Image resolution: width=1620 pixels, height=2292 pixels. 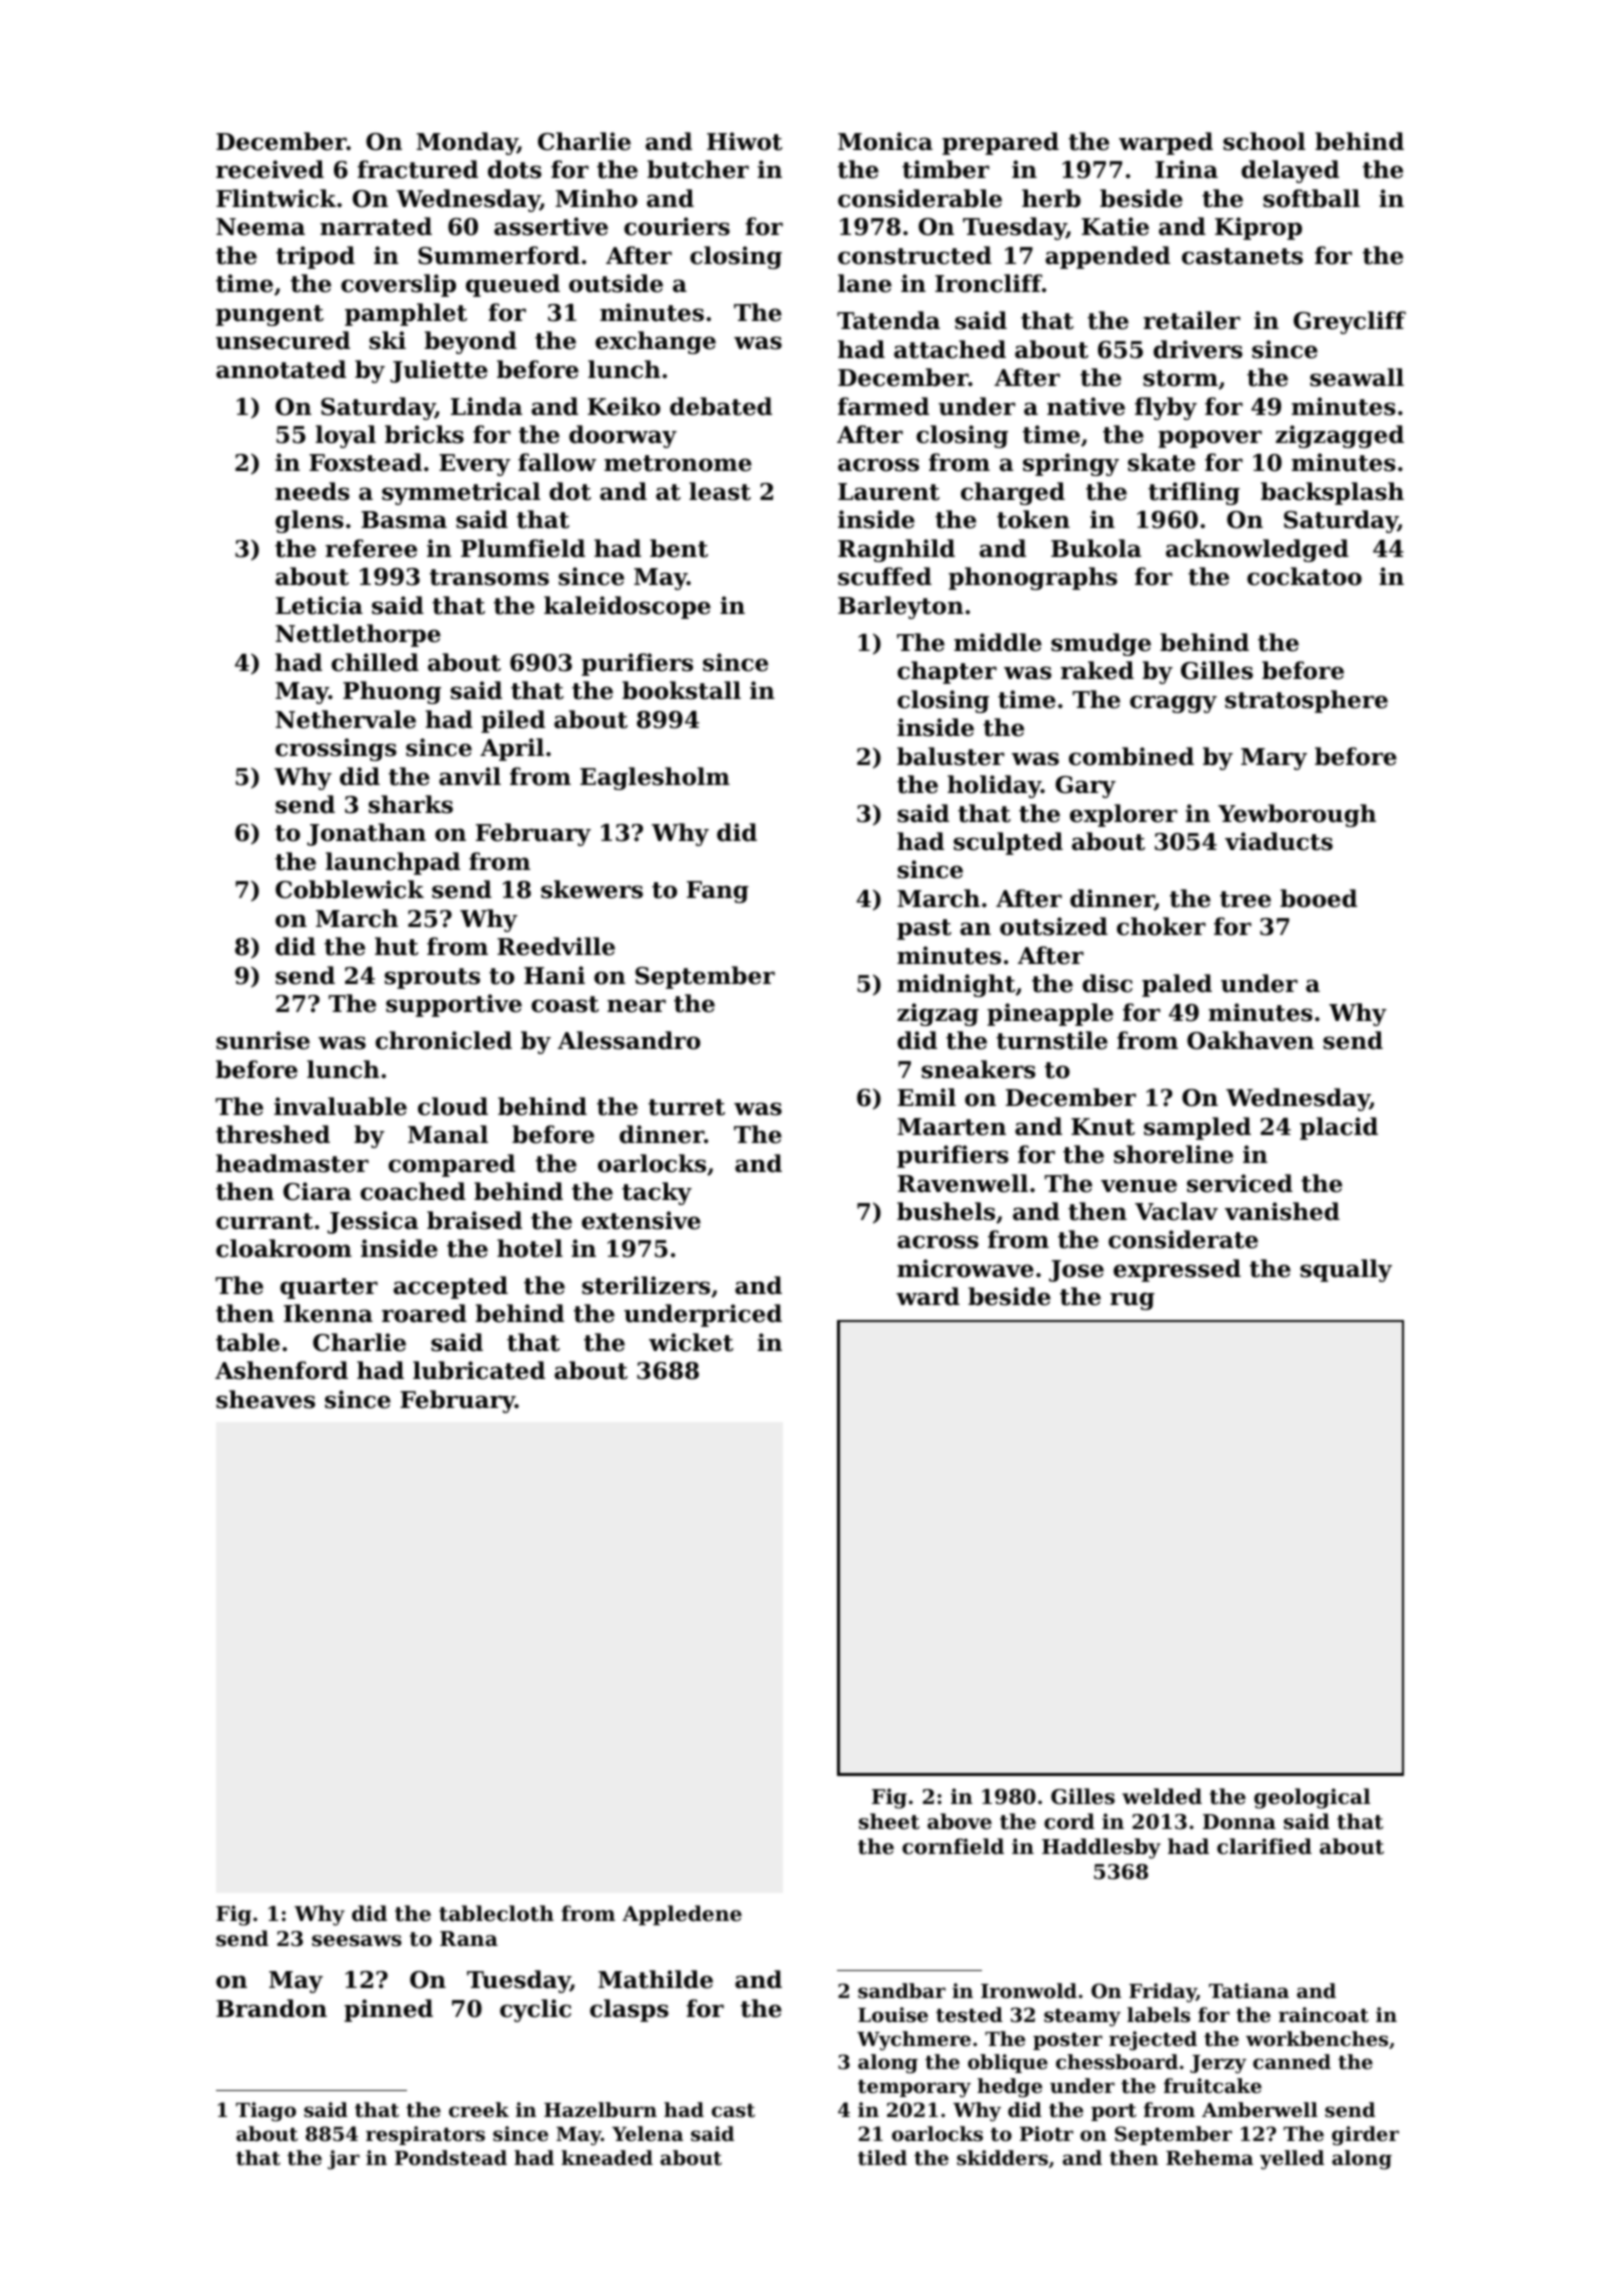 What do you see at coordinates (720, 491) in the document?
I see `least` at bounding box center [720, 491].
